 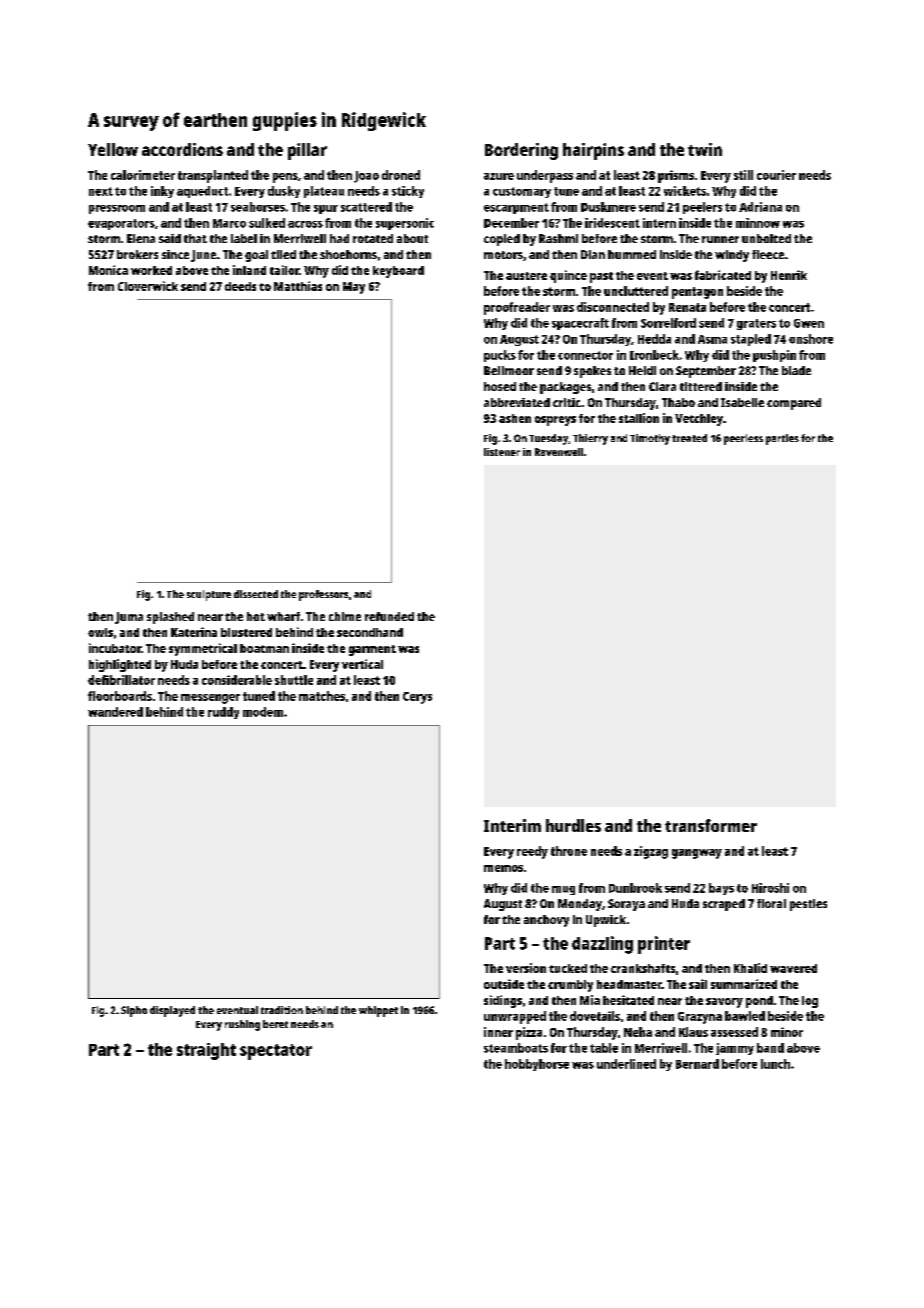 I want to click on Cerys, so click(x=417, y=698).
